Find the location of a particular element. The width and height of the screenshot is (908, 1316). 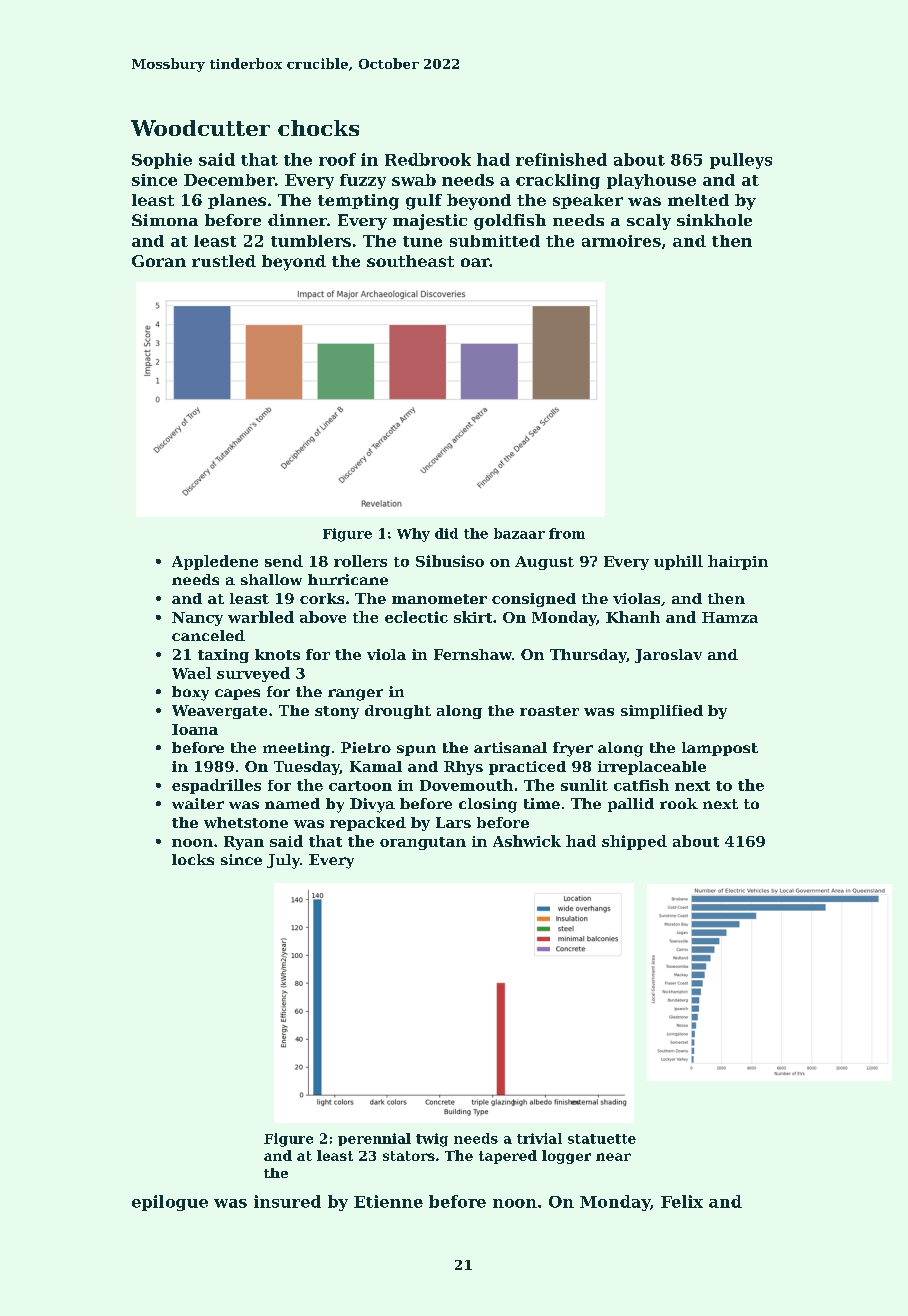

refinished is located at coordinates (561, 159).
